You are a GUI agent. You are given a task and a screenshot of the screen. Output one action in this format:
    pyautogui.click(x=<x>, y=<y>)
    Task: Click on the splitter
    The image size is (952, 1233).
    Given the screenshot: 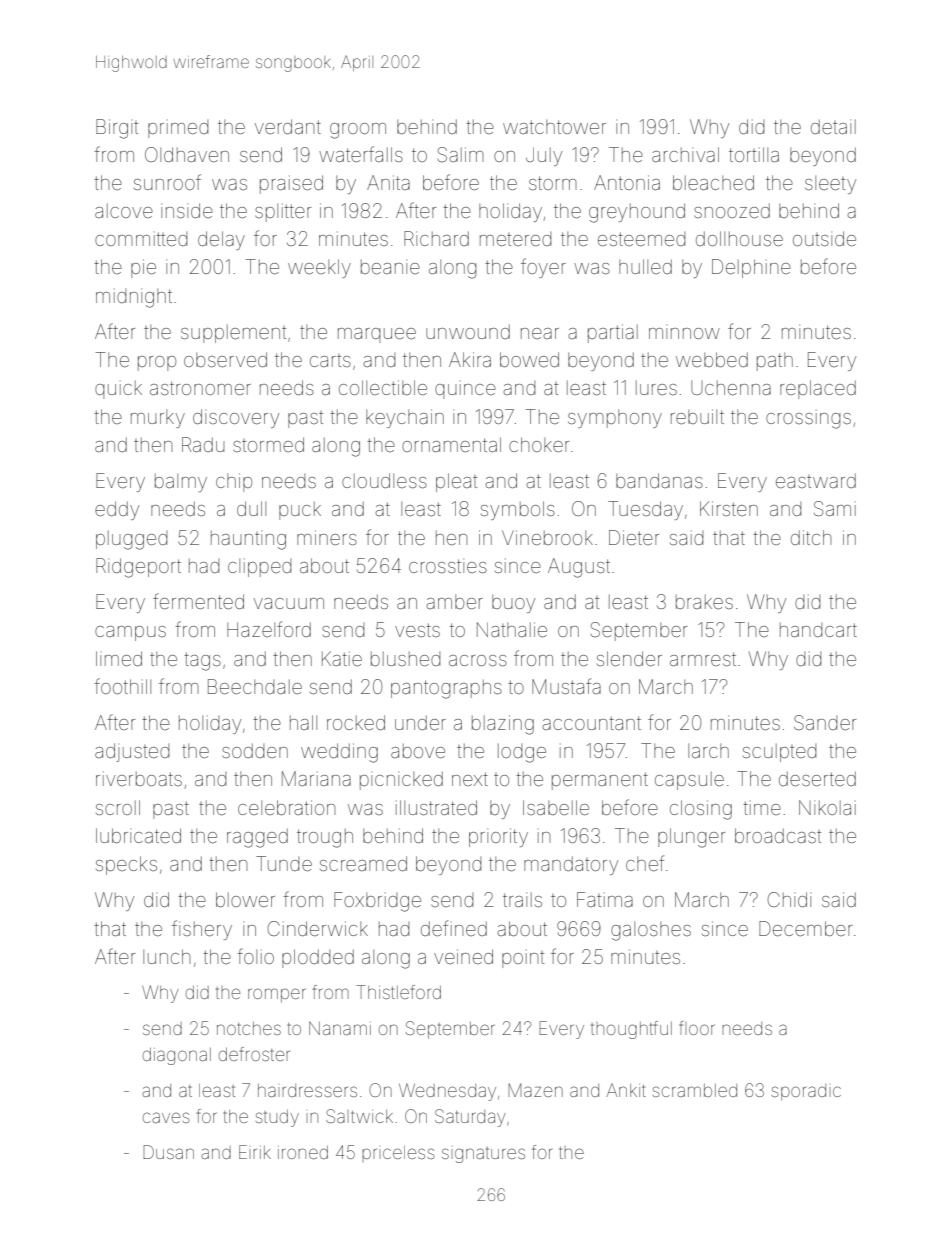 What is the action you would take?
    pyautogui.click(x=283, y=212)
